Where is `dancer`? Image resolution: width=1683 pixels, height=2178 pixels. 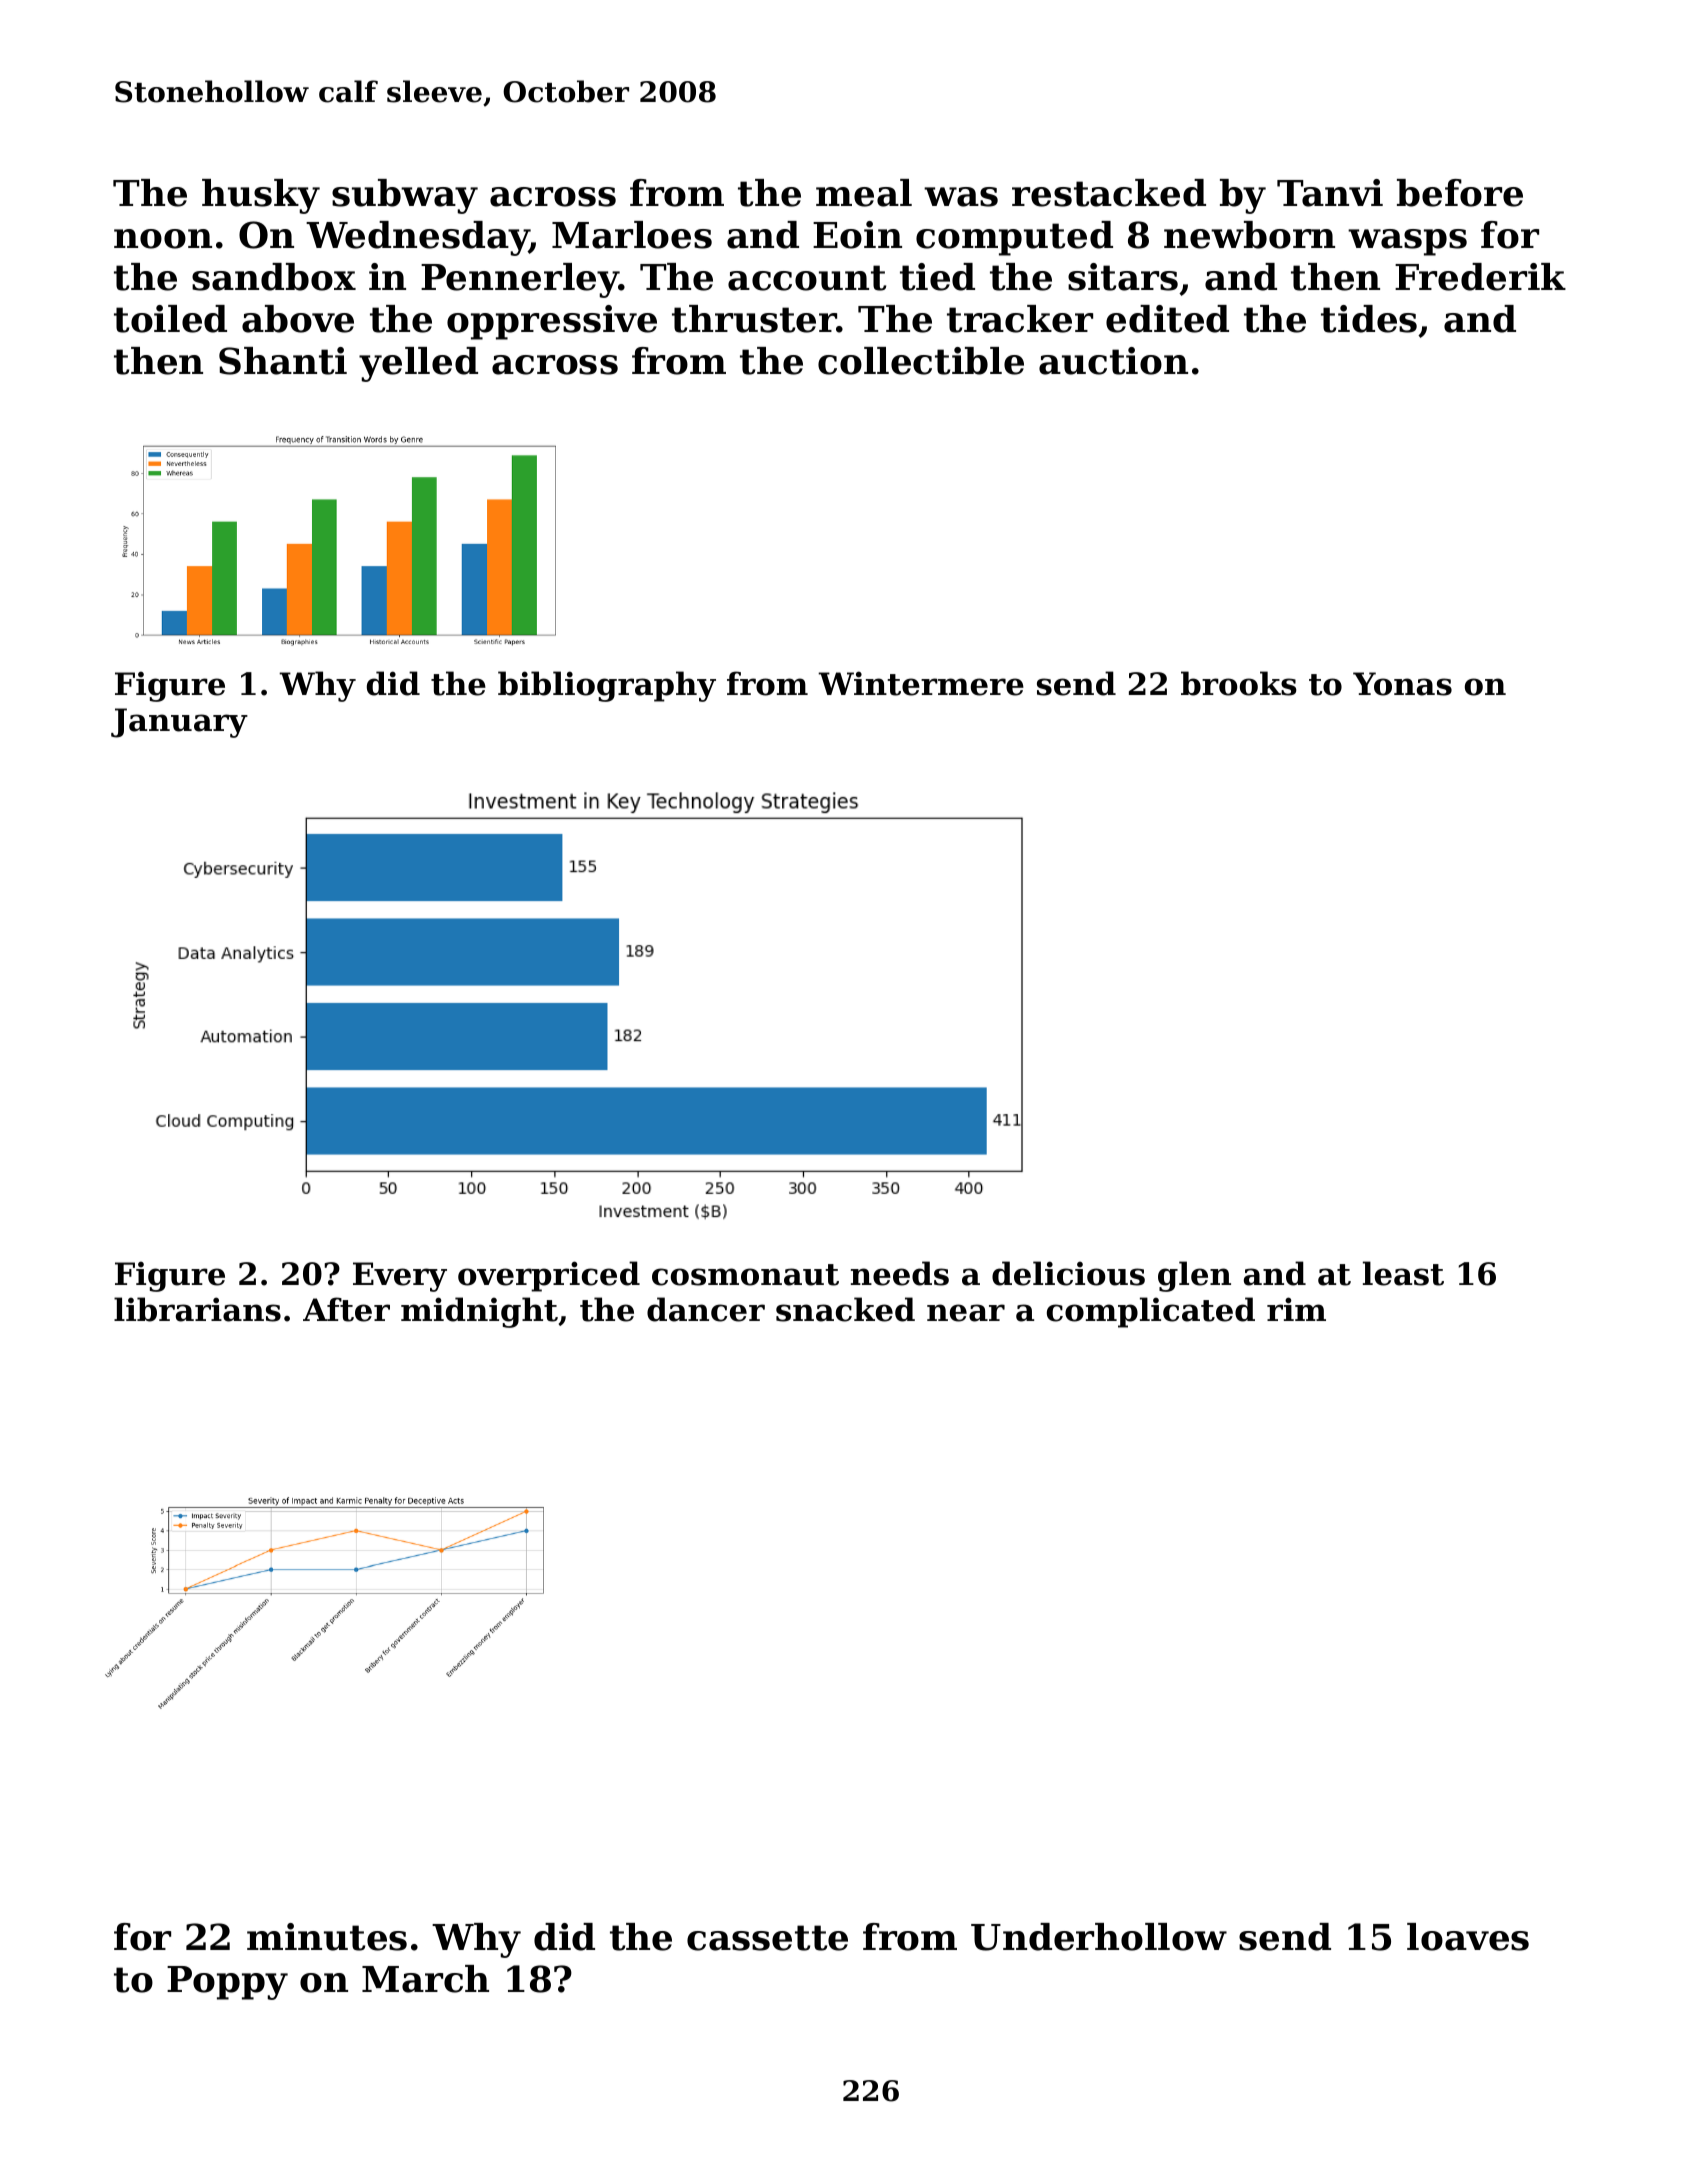
dancer is located at coordinates (706, 1309).
